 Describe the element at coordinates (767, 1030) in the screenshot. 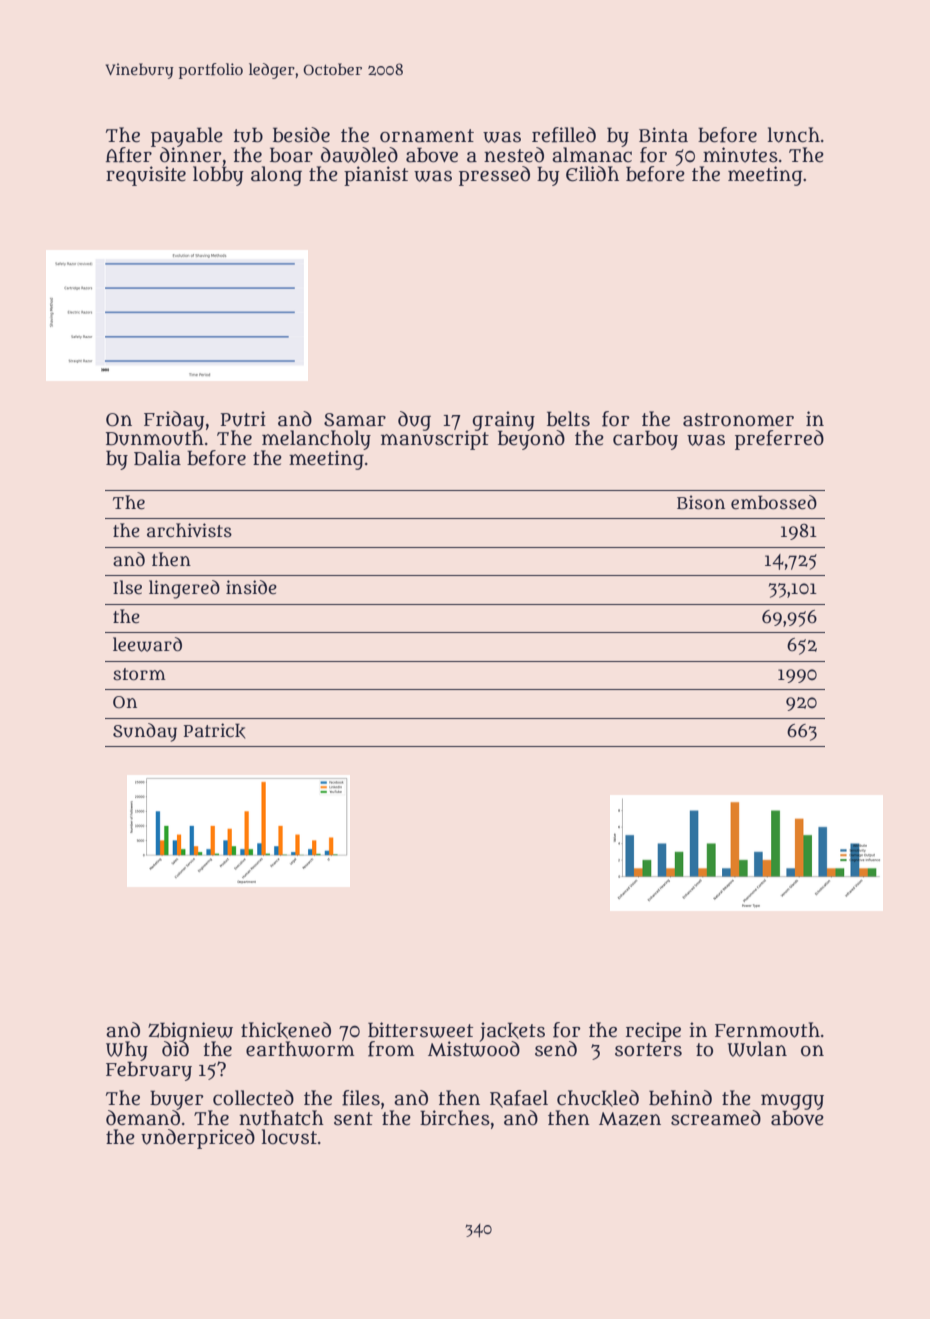

I see `Fernmouth` at that location.
